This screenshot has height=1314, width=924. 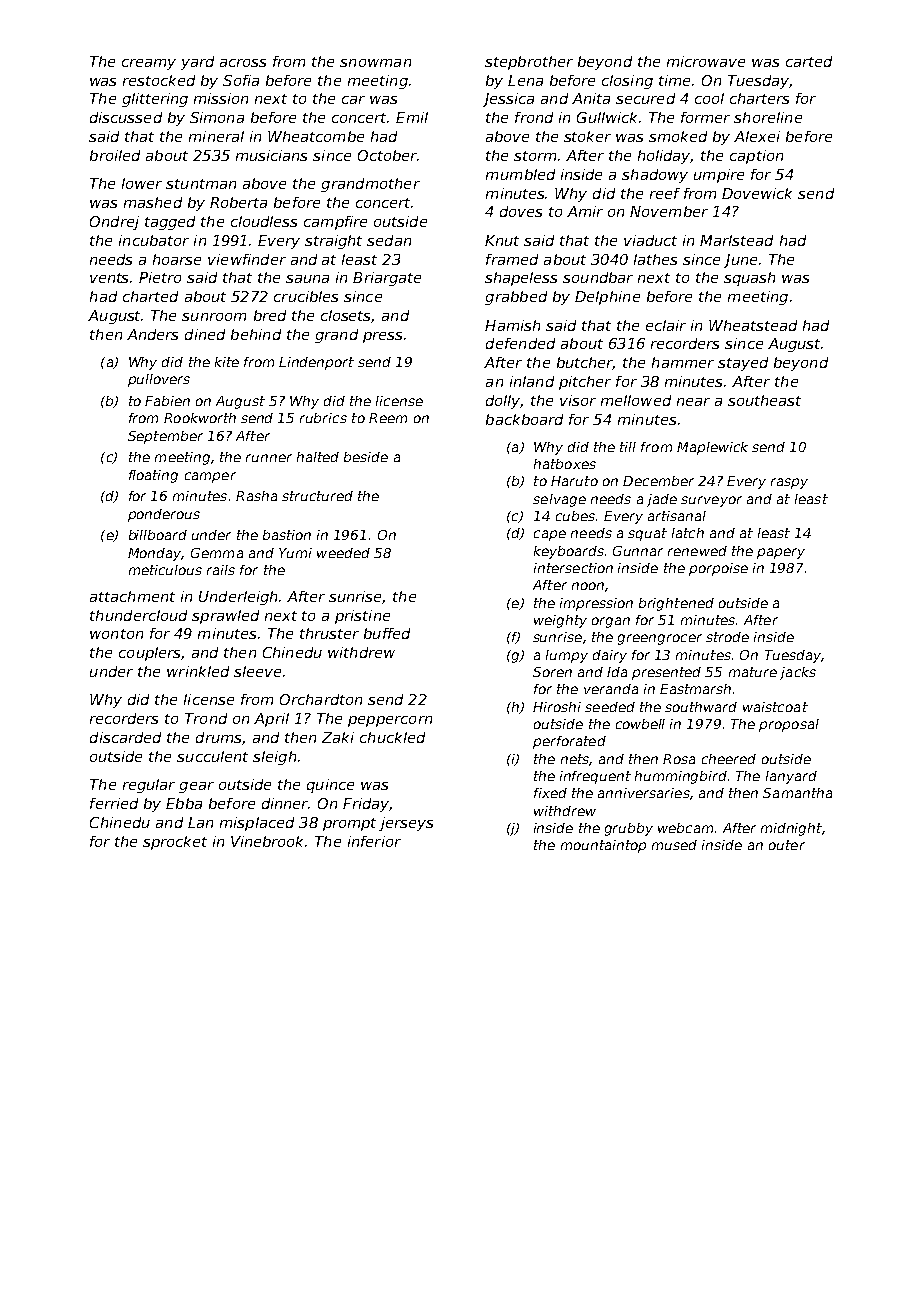 I want to click on campfire, so click(x=335, y=223).
